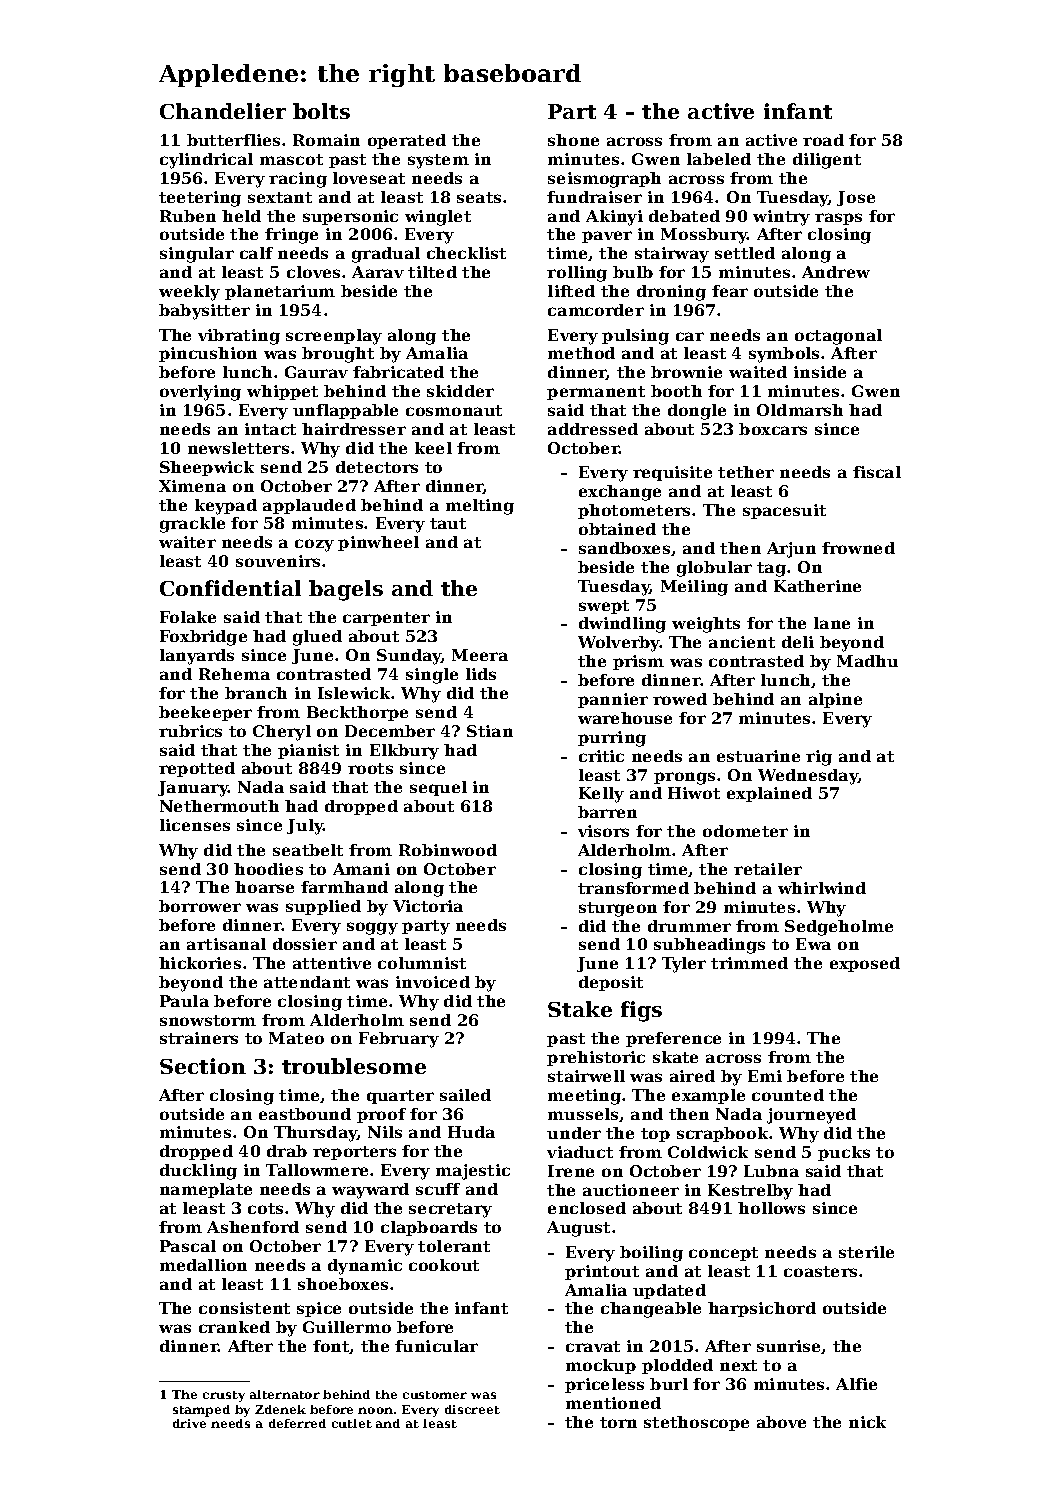 The width and height of the screenshot is (1064, 1512). I want to click on sailed, so click(465, 1095).
